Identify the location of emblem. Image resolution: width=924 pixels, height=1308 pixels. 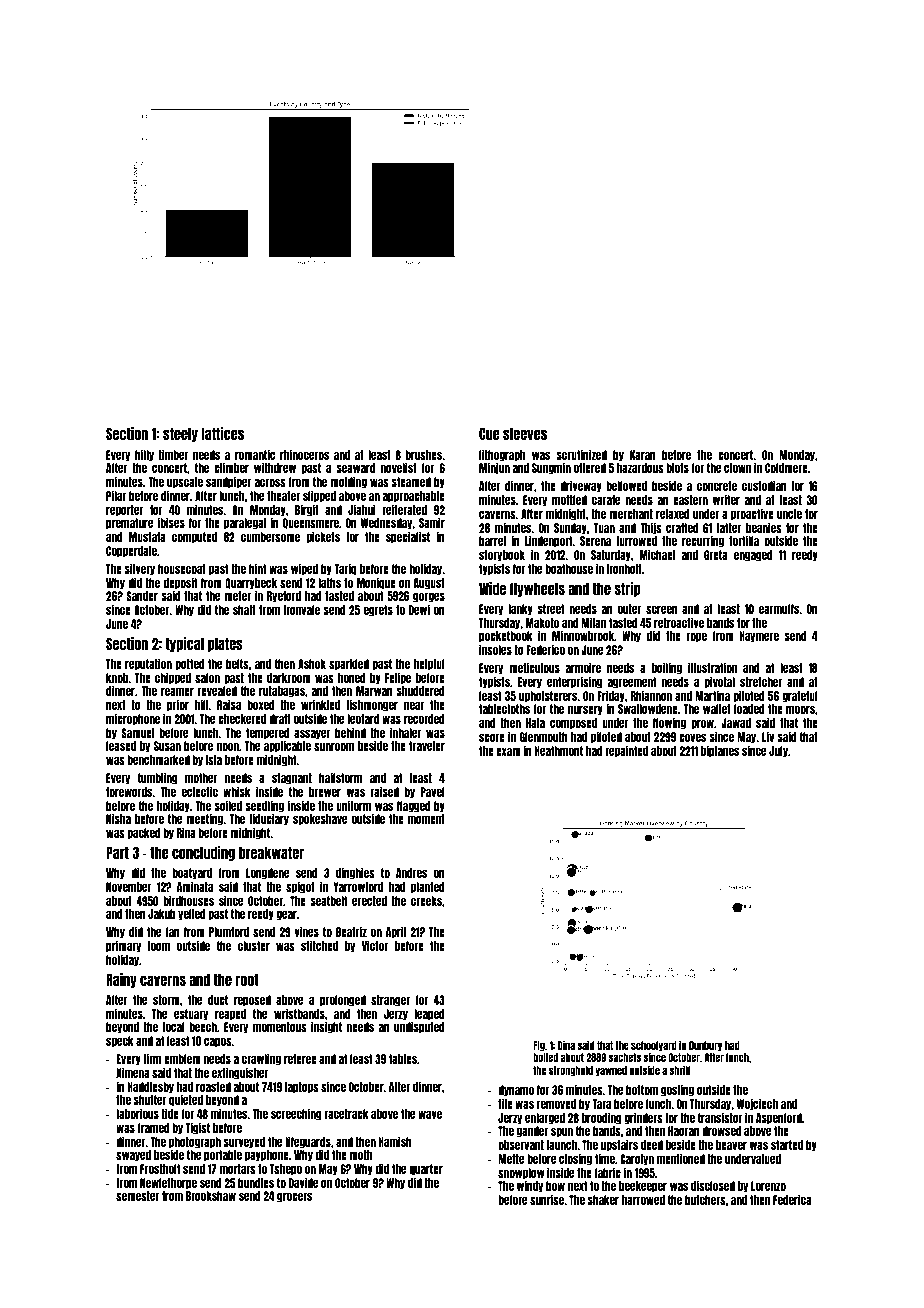
(182, 1059).
